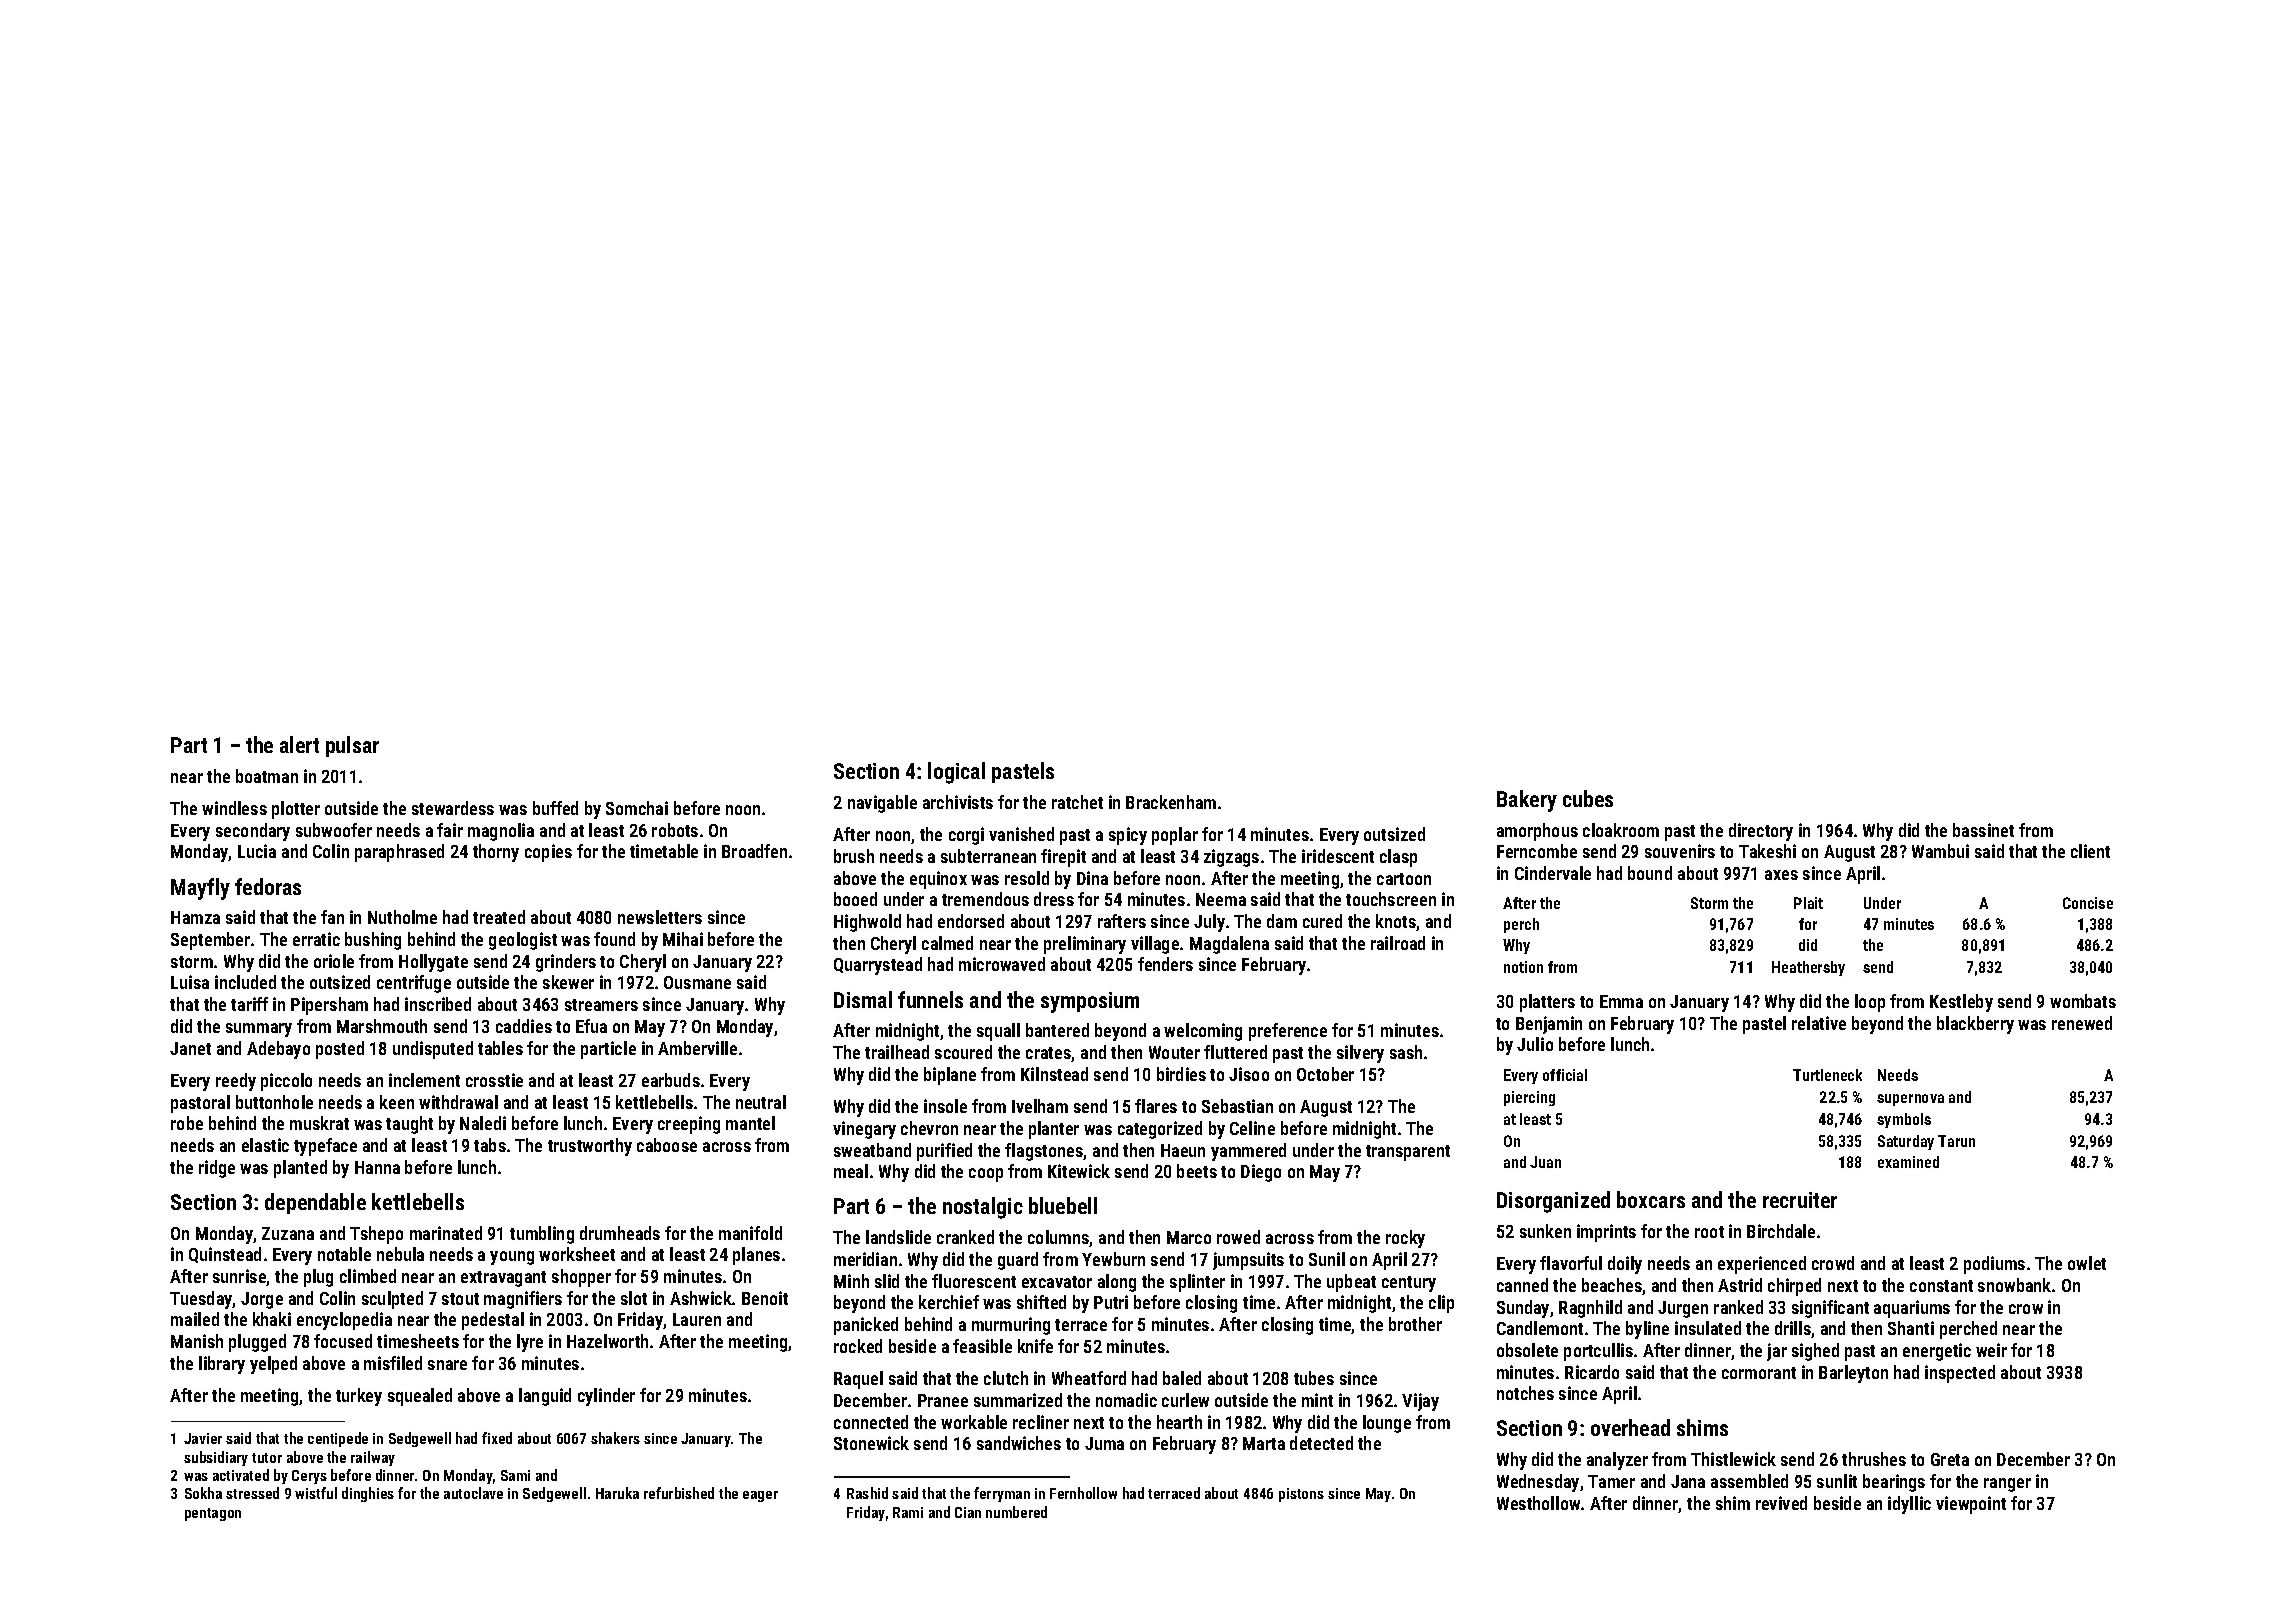 The width and height of the screenshot is (2292, 1620). Describe the element at coordinates (697, 982) in the screenshot. I see `Ousmane` at that location.
